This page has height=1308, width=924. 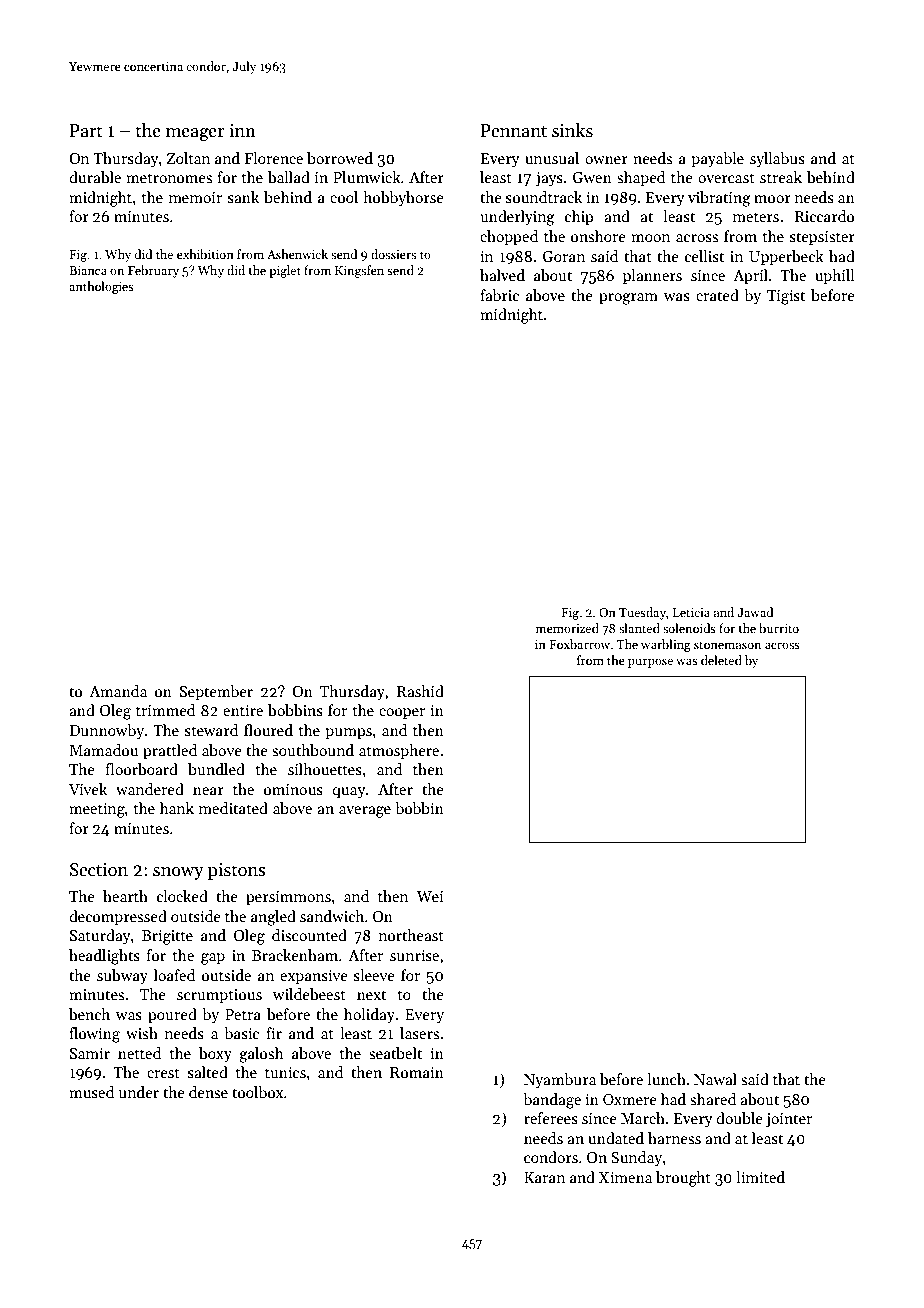 What do you see at coordinates (216, 692) in the page?
I see `September` at bounding box center [216, 692].
